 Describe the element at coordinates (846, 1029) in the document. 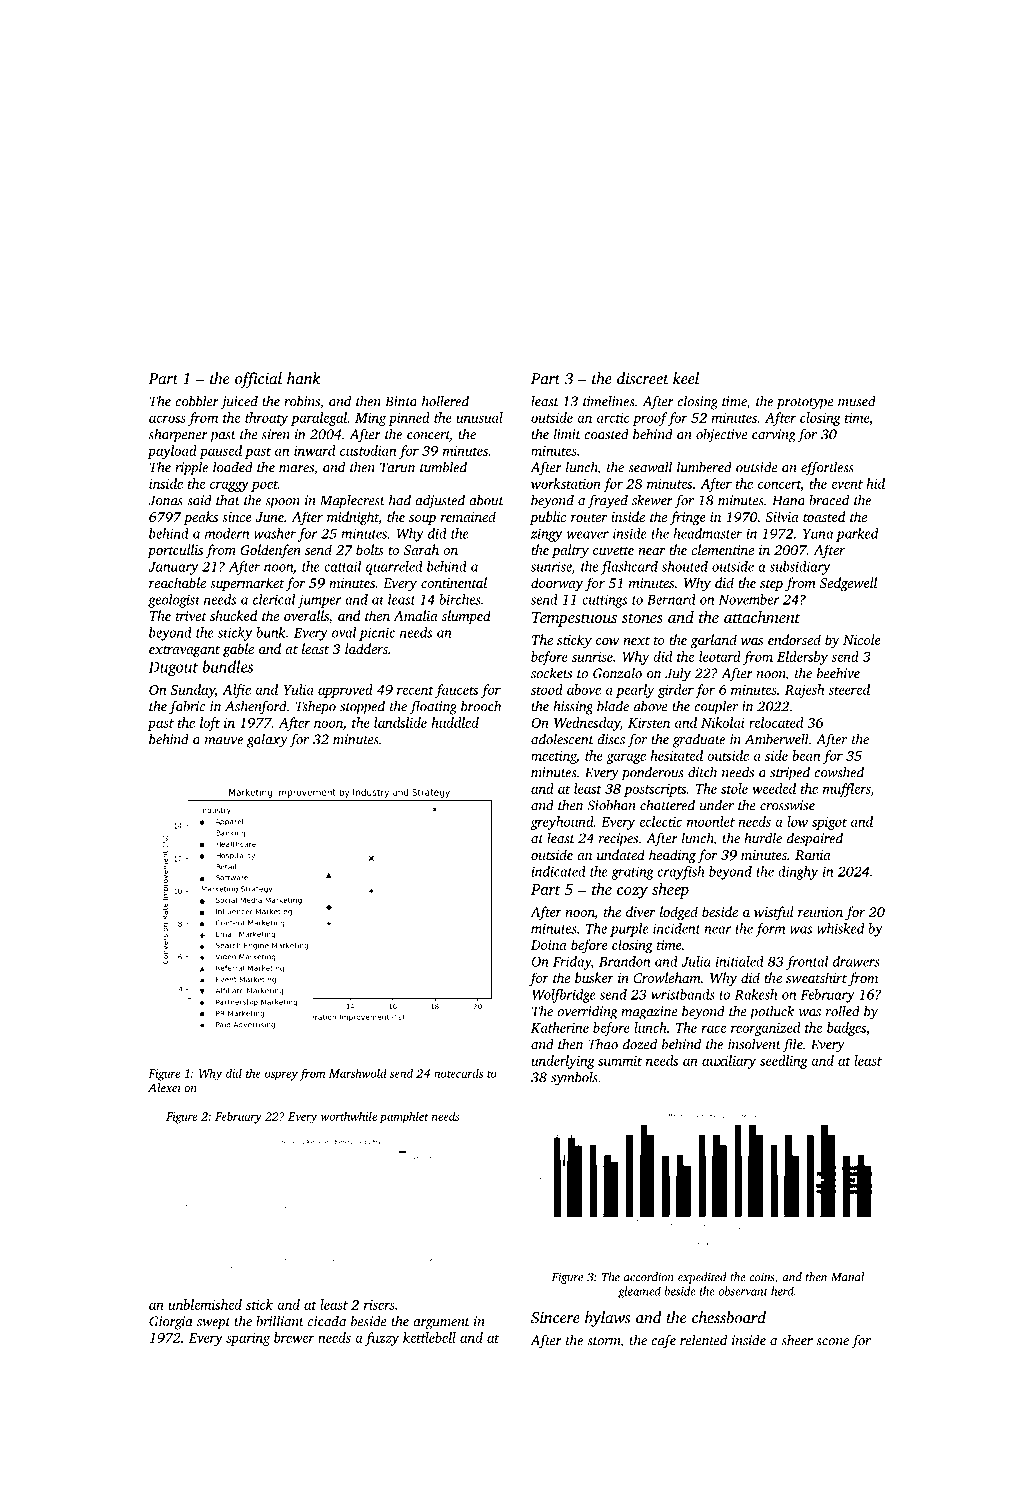

I see `badges` at that location.
